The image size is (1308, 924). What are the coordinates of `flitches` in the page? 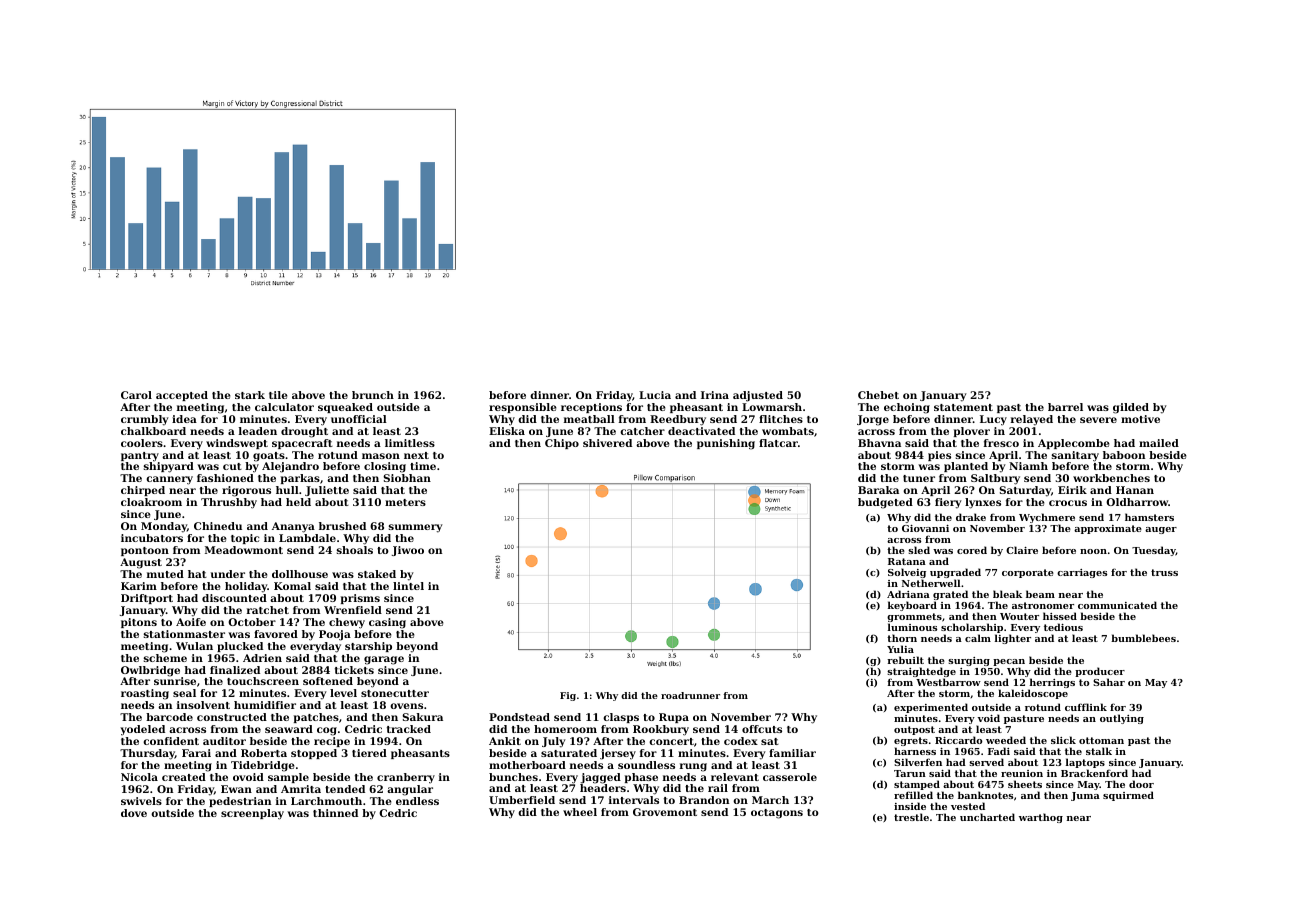 It's located at (781, 419).
